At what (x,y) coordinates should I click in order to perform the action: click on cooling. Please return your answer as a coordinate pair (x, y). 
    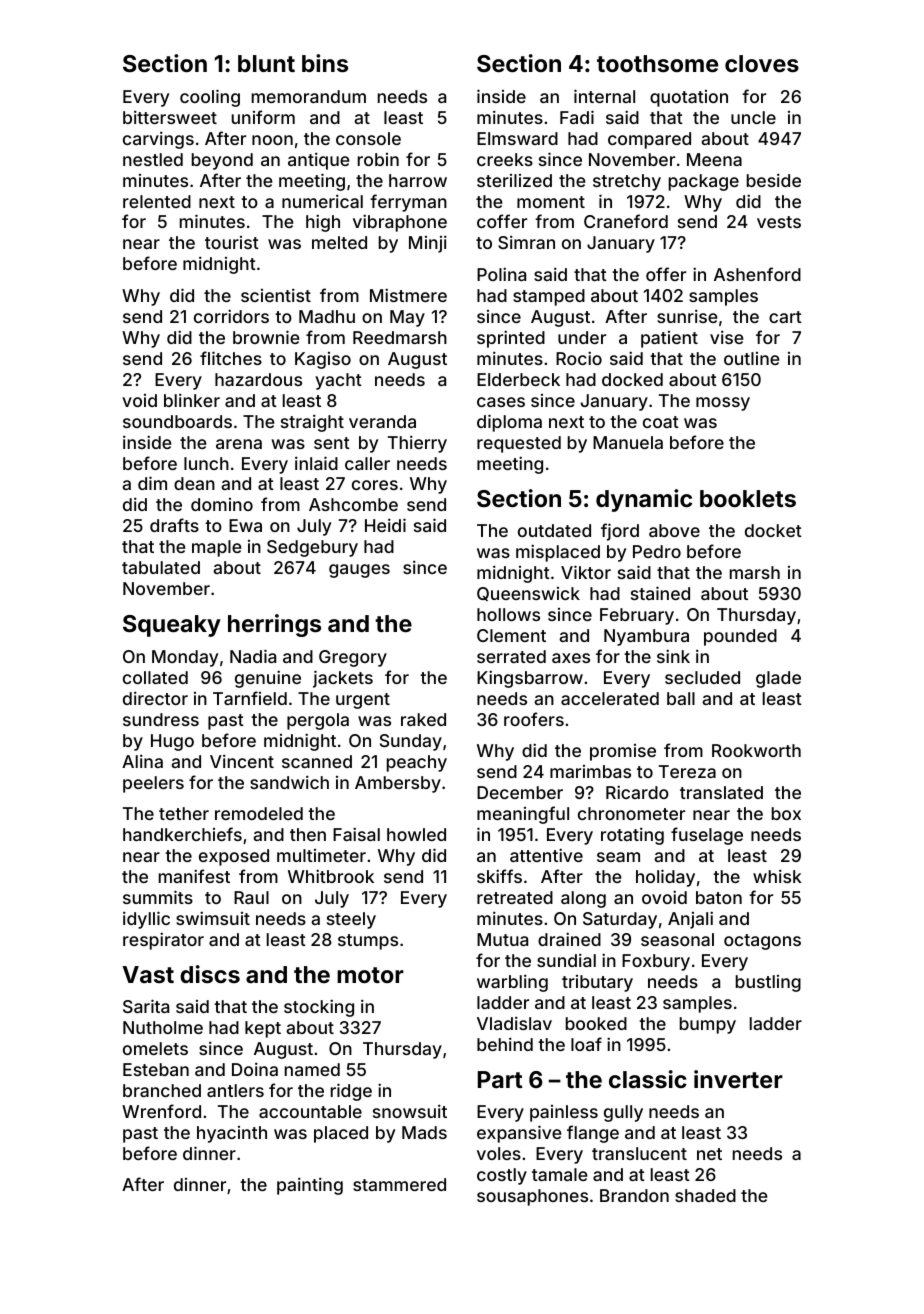
    Looking at the image, I should click on (210, 98).
